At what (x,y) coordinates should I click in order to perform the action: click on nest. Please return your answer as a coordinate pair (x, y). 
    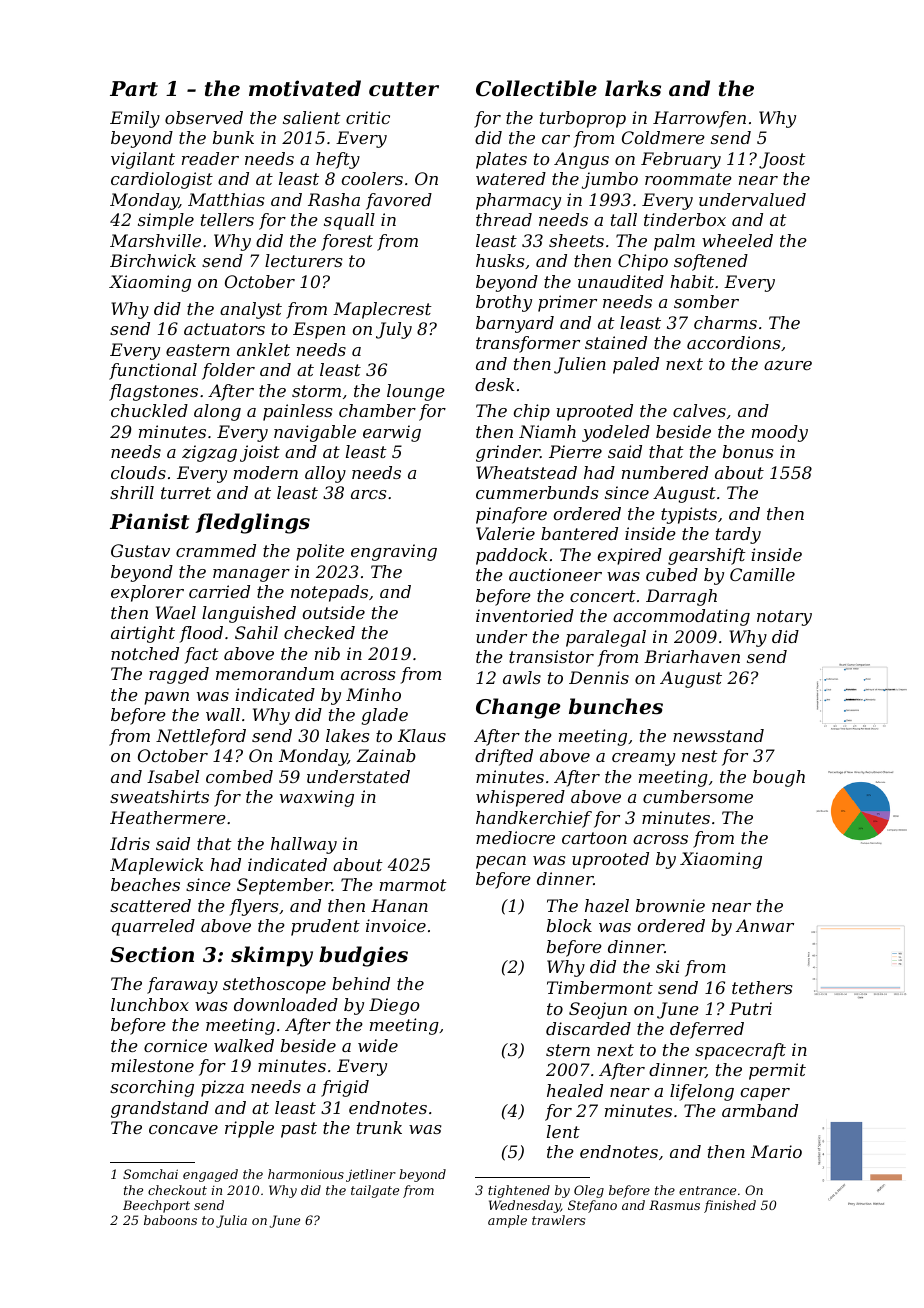
    Looking at the image, I should click on (700, 756).
